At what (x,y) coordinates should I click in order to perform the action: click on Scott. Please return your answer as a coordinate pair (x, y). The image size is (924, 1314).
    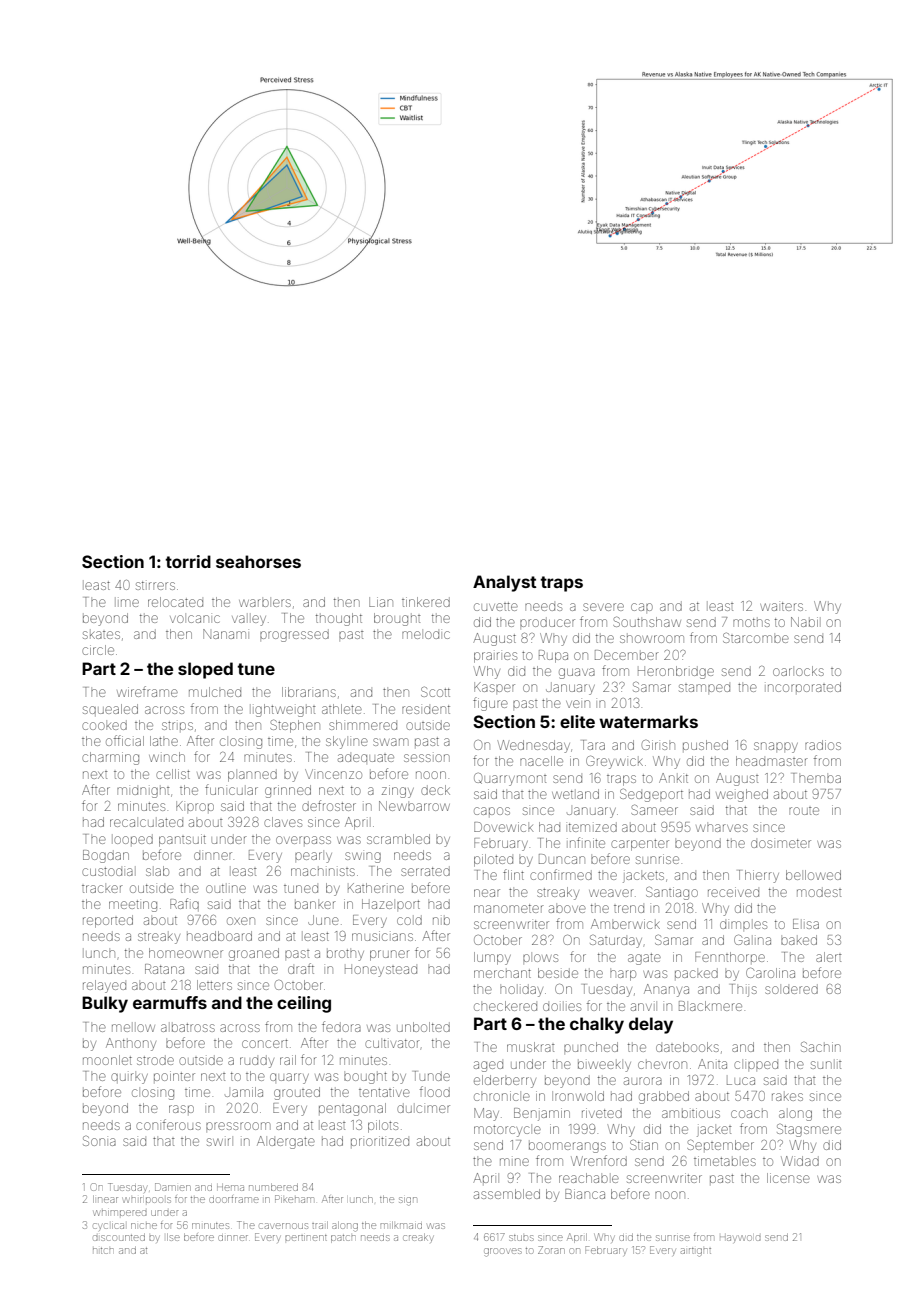
    Looking at the image, I should click on (435, 692).
